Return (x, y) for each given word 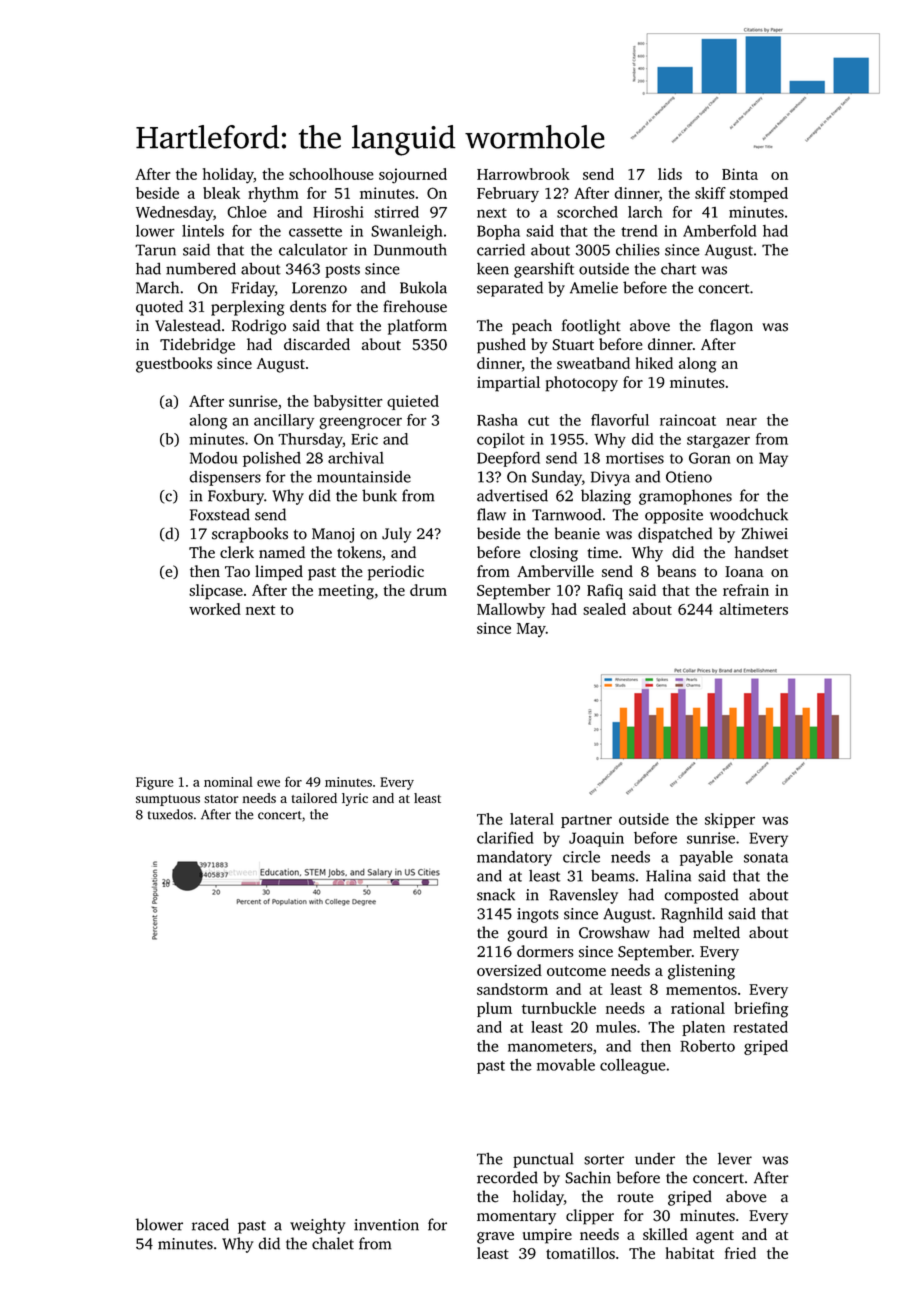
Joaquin (596, 839)
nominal (228, 782)
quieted (413, 402)
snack (496, 894)
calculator (313, 250)
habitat (690, 1253)
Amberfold (720, 231)
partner (586, 821)
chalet (333, 1243)
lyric (355, 799)
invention (386, 1225)
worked (215, 609)
